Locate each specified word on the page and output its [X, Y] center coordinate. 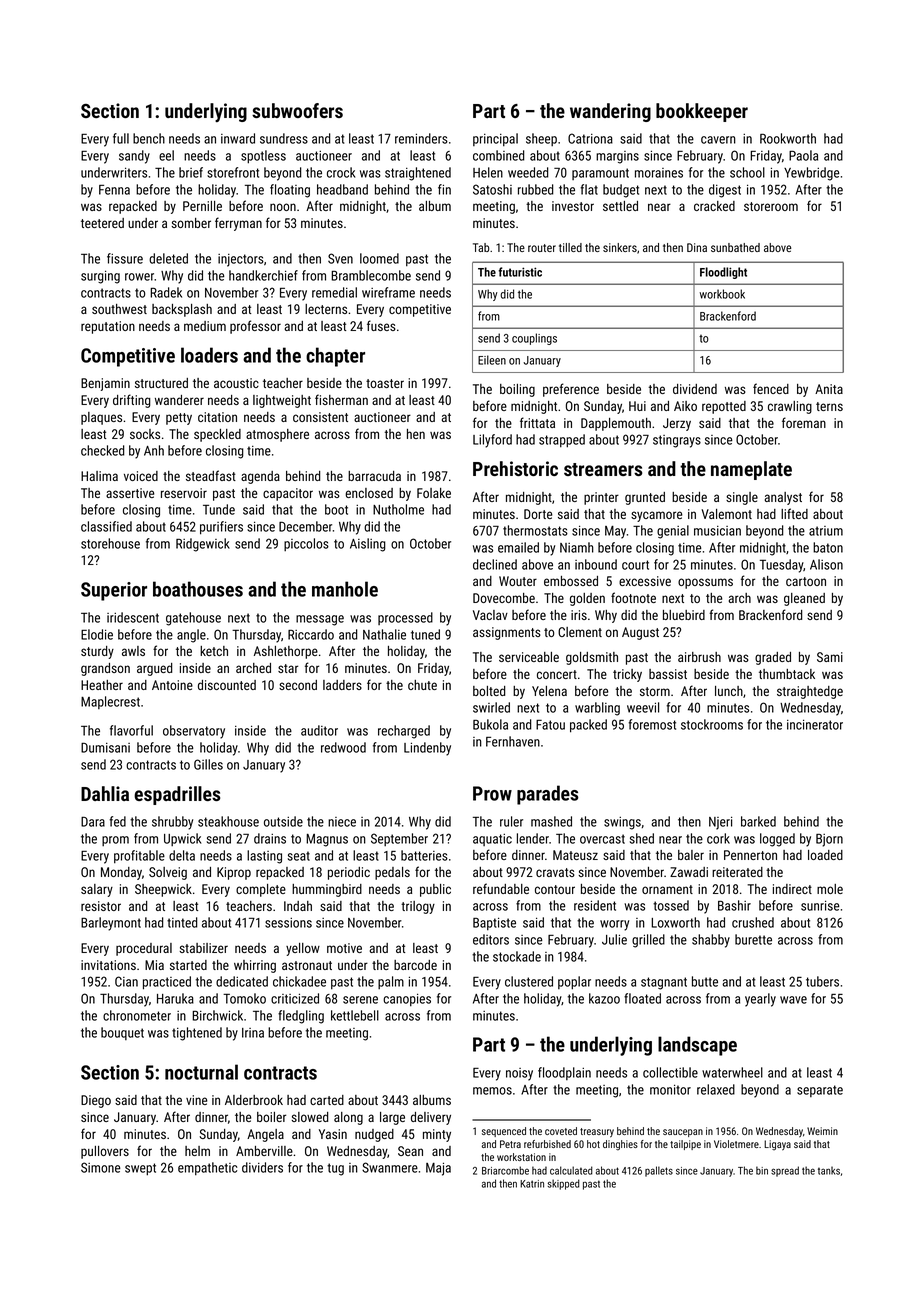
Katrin [532, 1184]
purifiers [221, 528]
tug [335, 1169]
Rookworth [788, 138]
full [121, 138]
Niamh [577, 547]
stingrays [677, 441]
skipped [563, 1184]
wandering [610, 112]
